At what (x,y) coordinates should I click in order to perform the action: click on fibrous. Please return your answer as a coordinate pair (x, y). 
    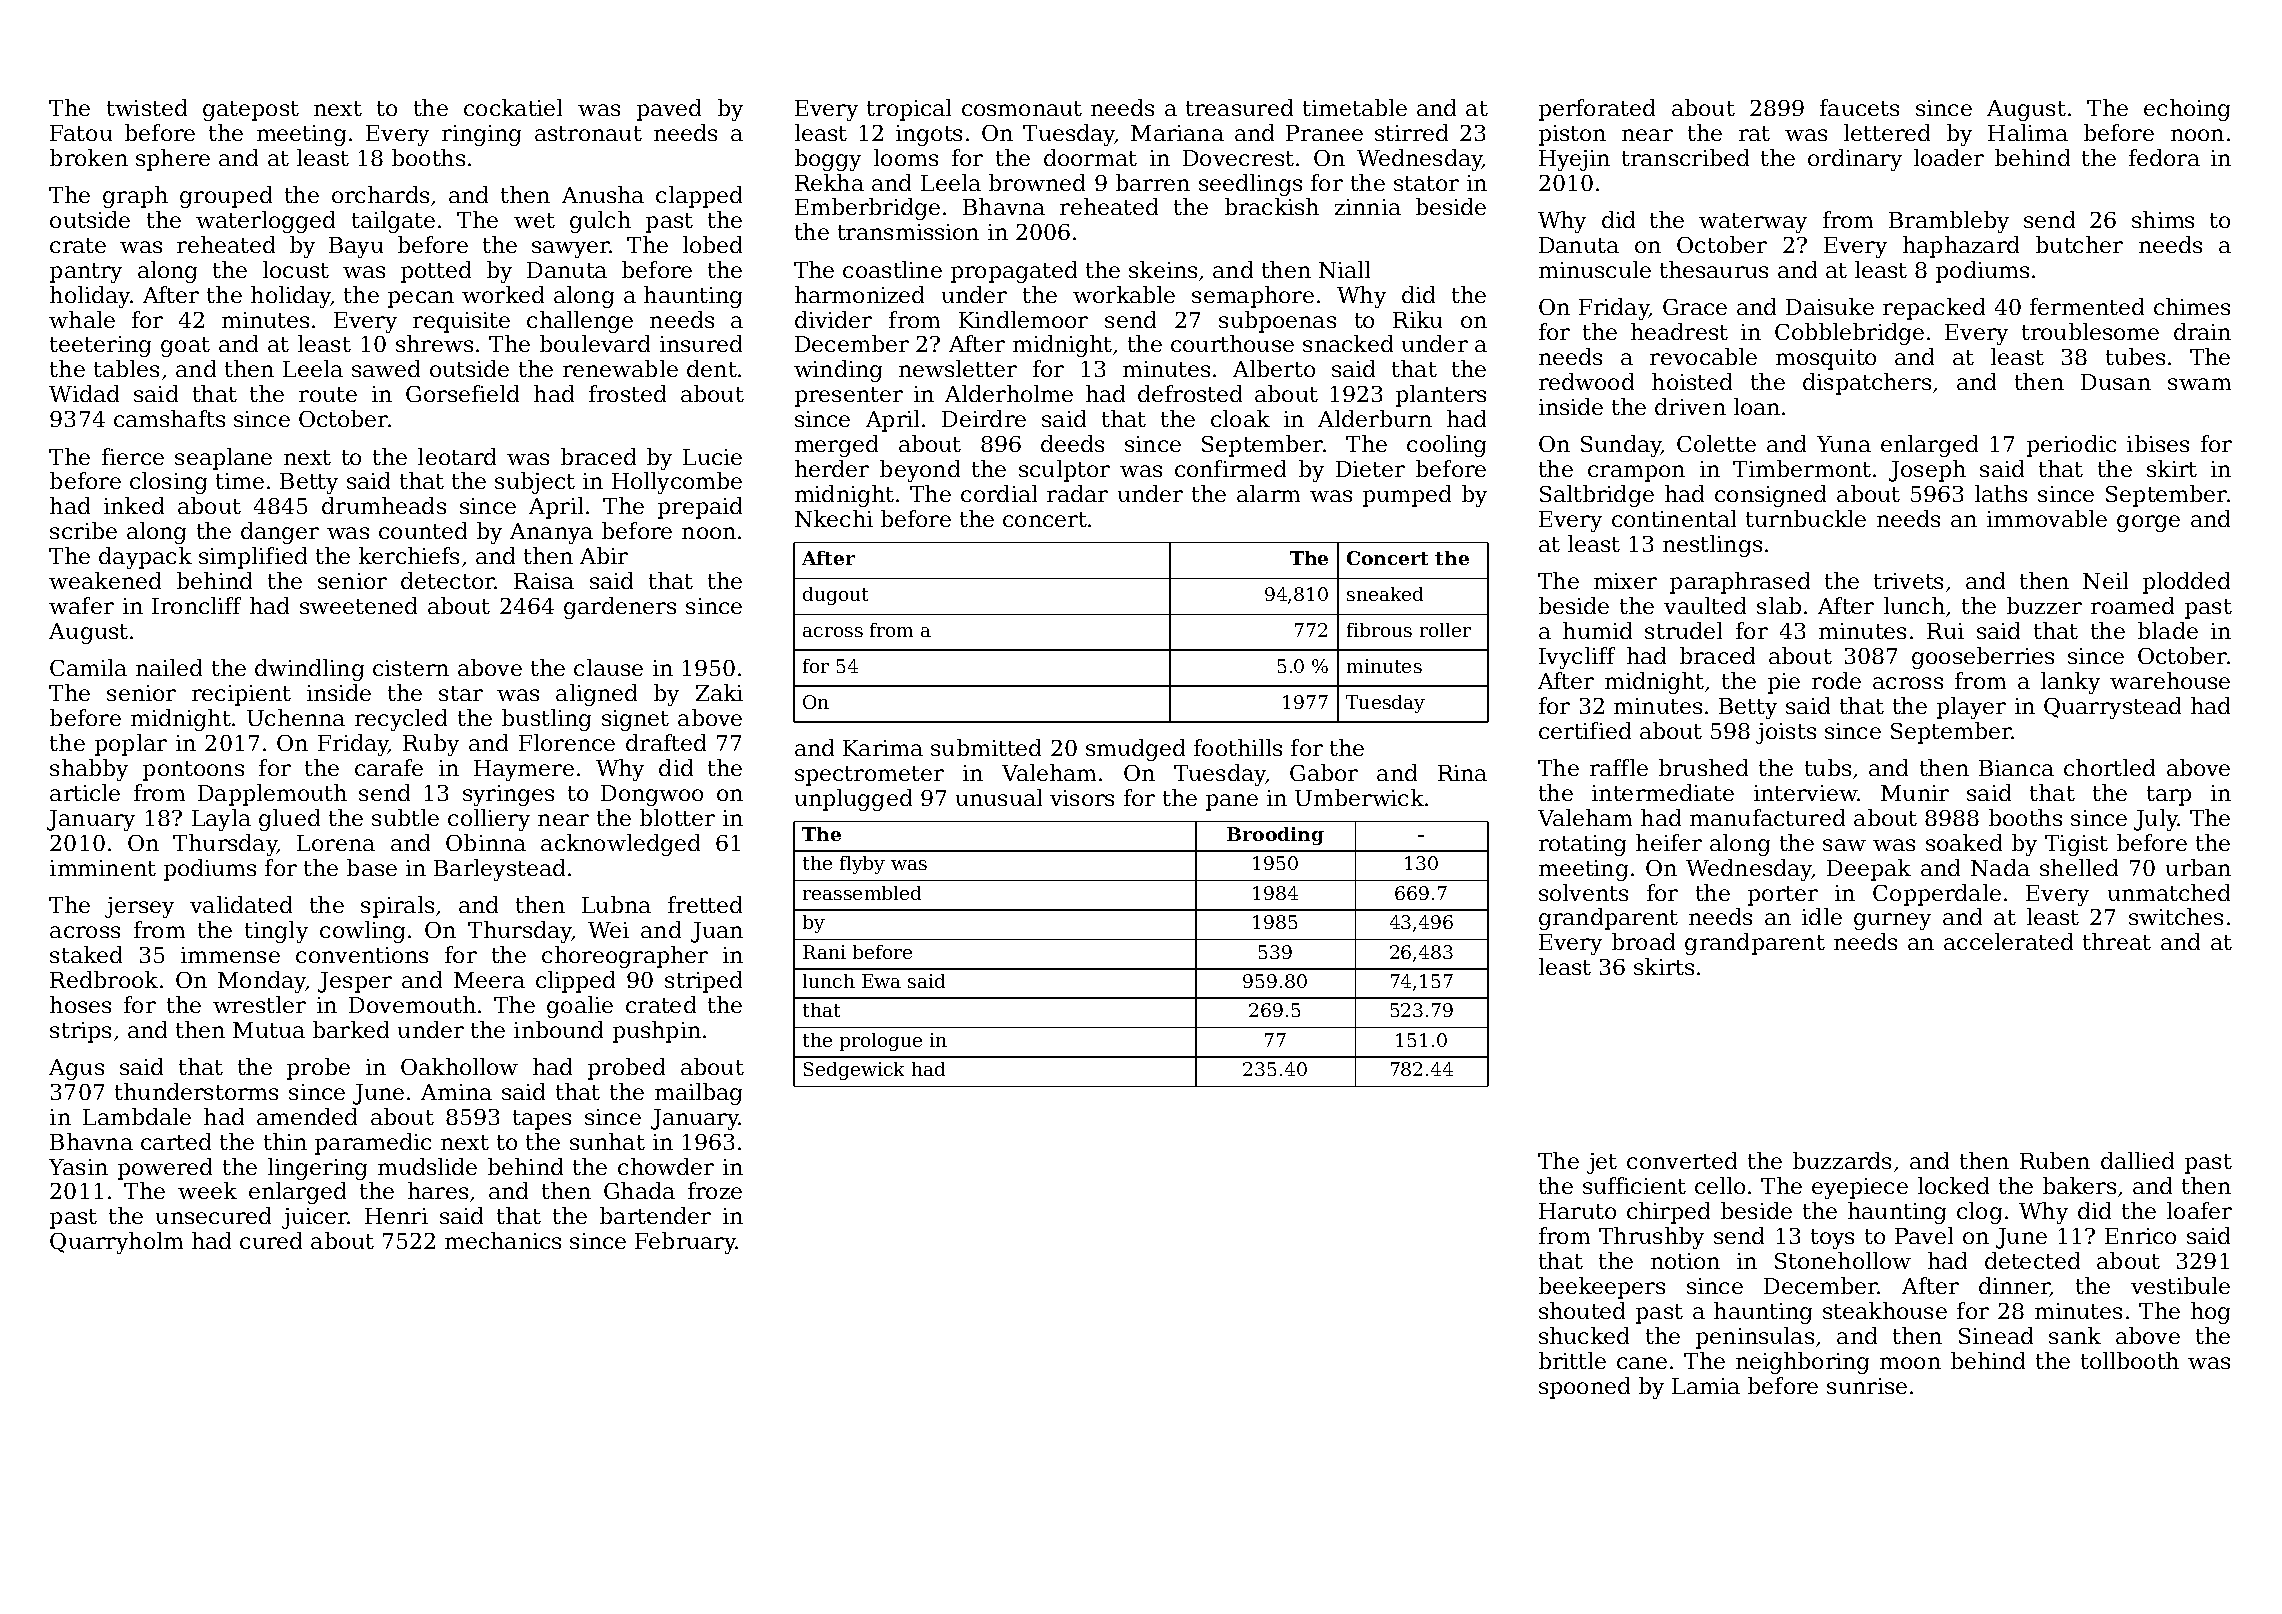
    Looking at the image, I should click on (1379, 630).
